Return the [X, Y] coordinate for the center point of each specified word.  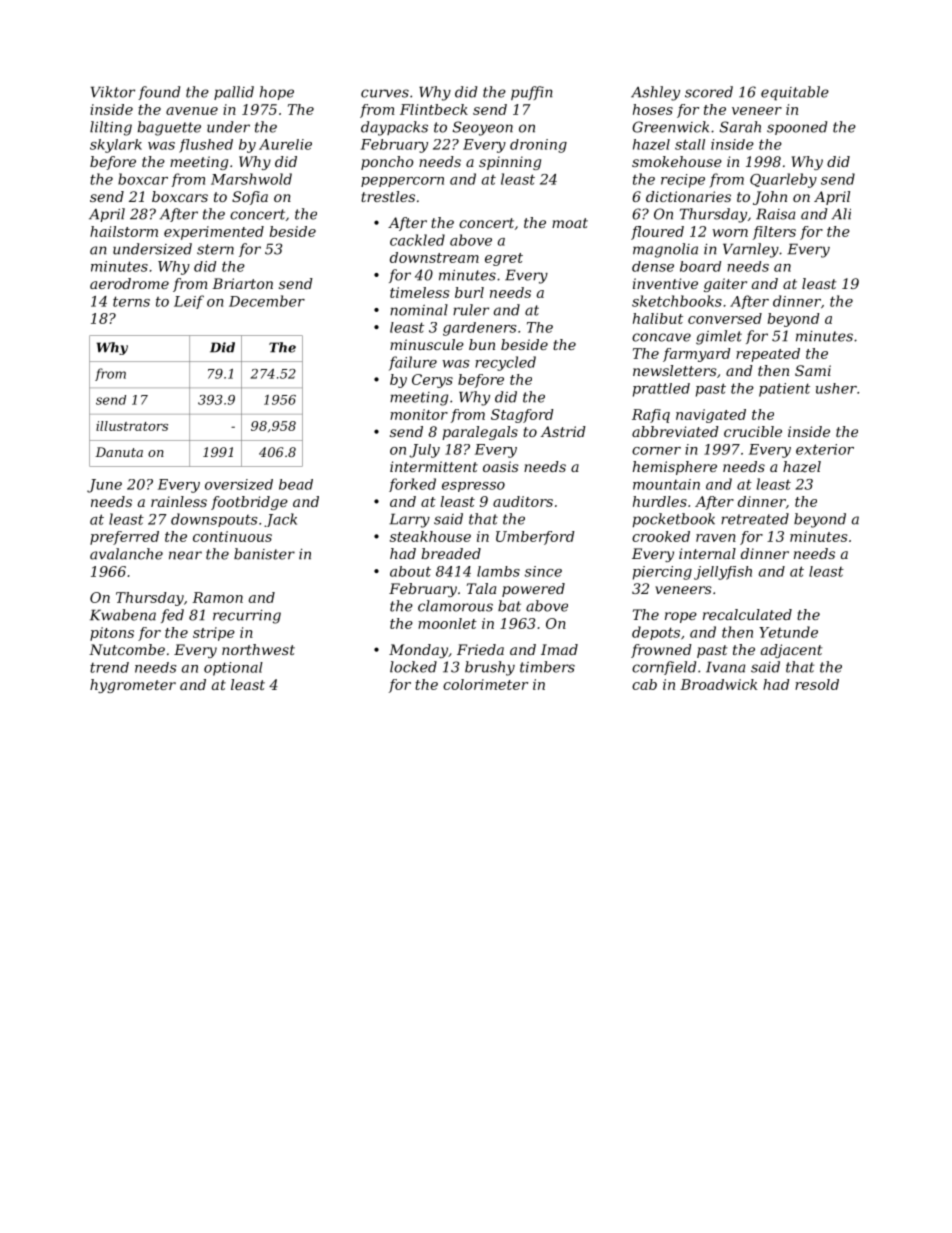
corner [656, 451]
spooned [797, 128]
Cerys [432, 381]
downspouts [214, 520]
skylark [116, 146]
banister [264, 554]
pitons [112, 634]
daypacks [394, 128]
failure [413, 363]
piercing [662, 573]
